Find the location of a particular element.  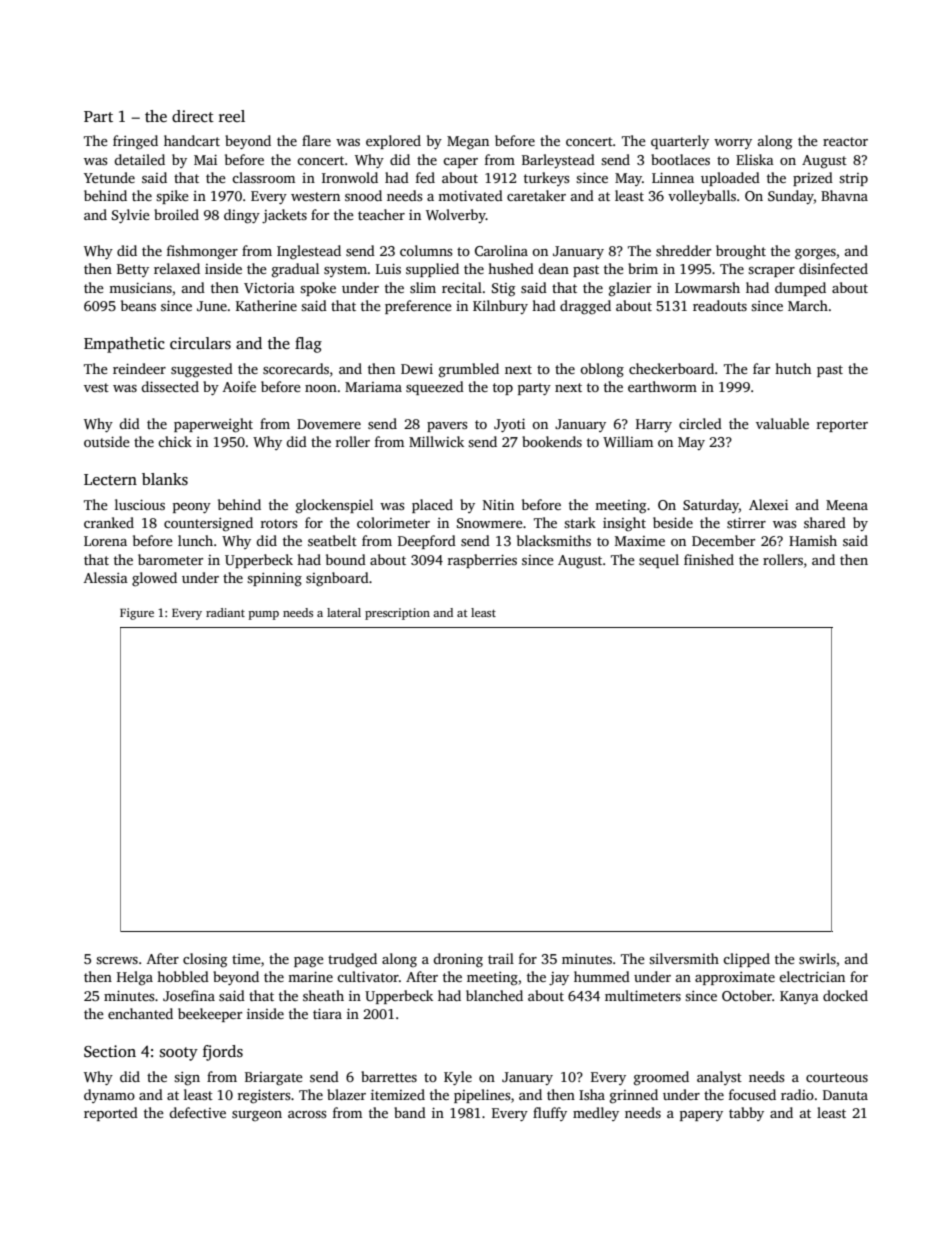

colorimeter is located at coordinates (393, 522).
